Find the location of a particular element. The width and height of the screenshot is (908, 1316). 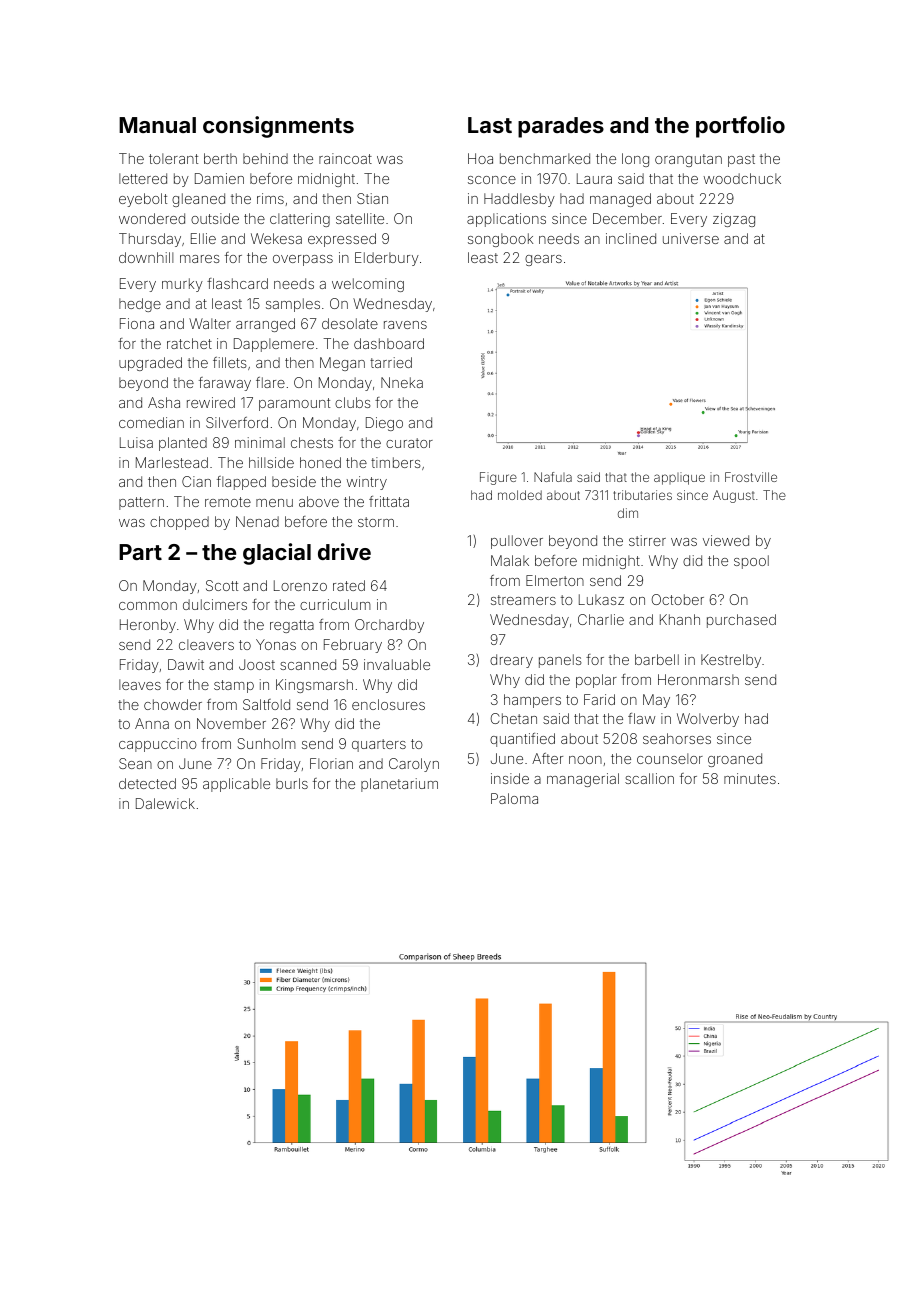

welcoming is located at coordinates (368, 285).
